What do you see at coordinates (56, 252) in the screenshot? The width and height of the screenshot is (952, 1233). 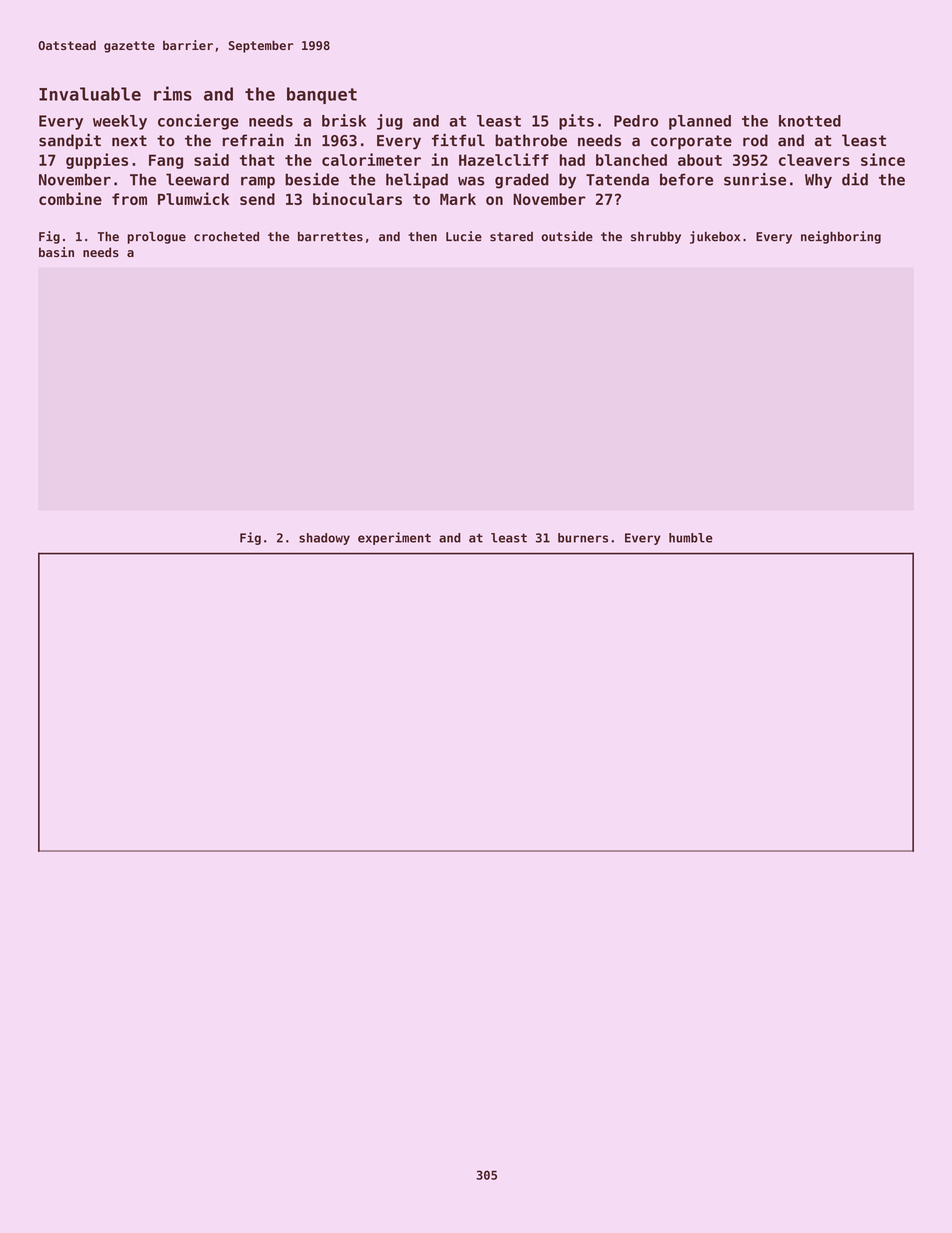 I see `basin` at bounding box center [56, 252].
